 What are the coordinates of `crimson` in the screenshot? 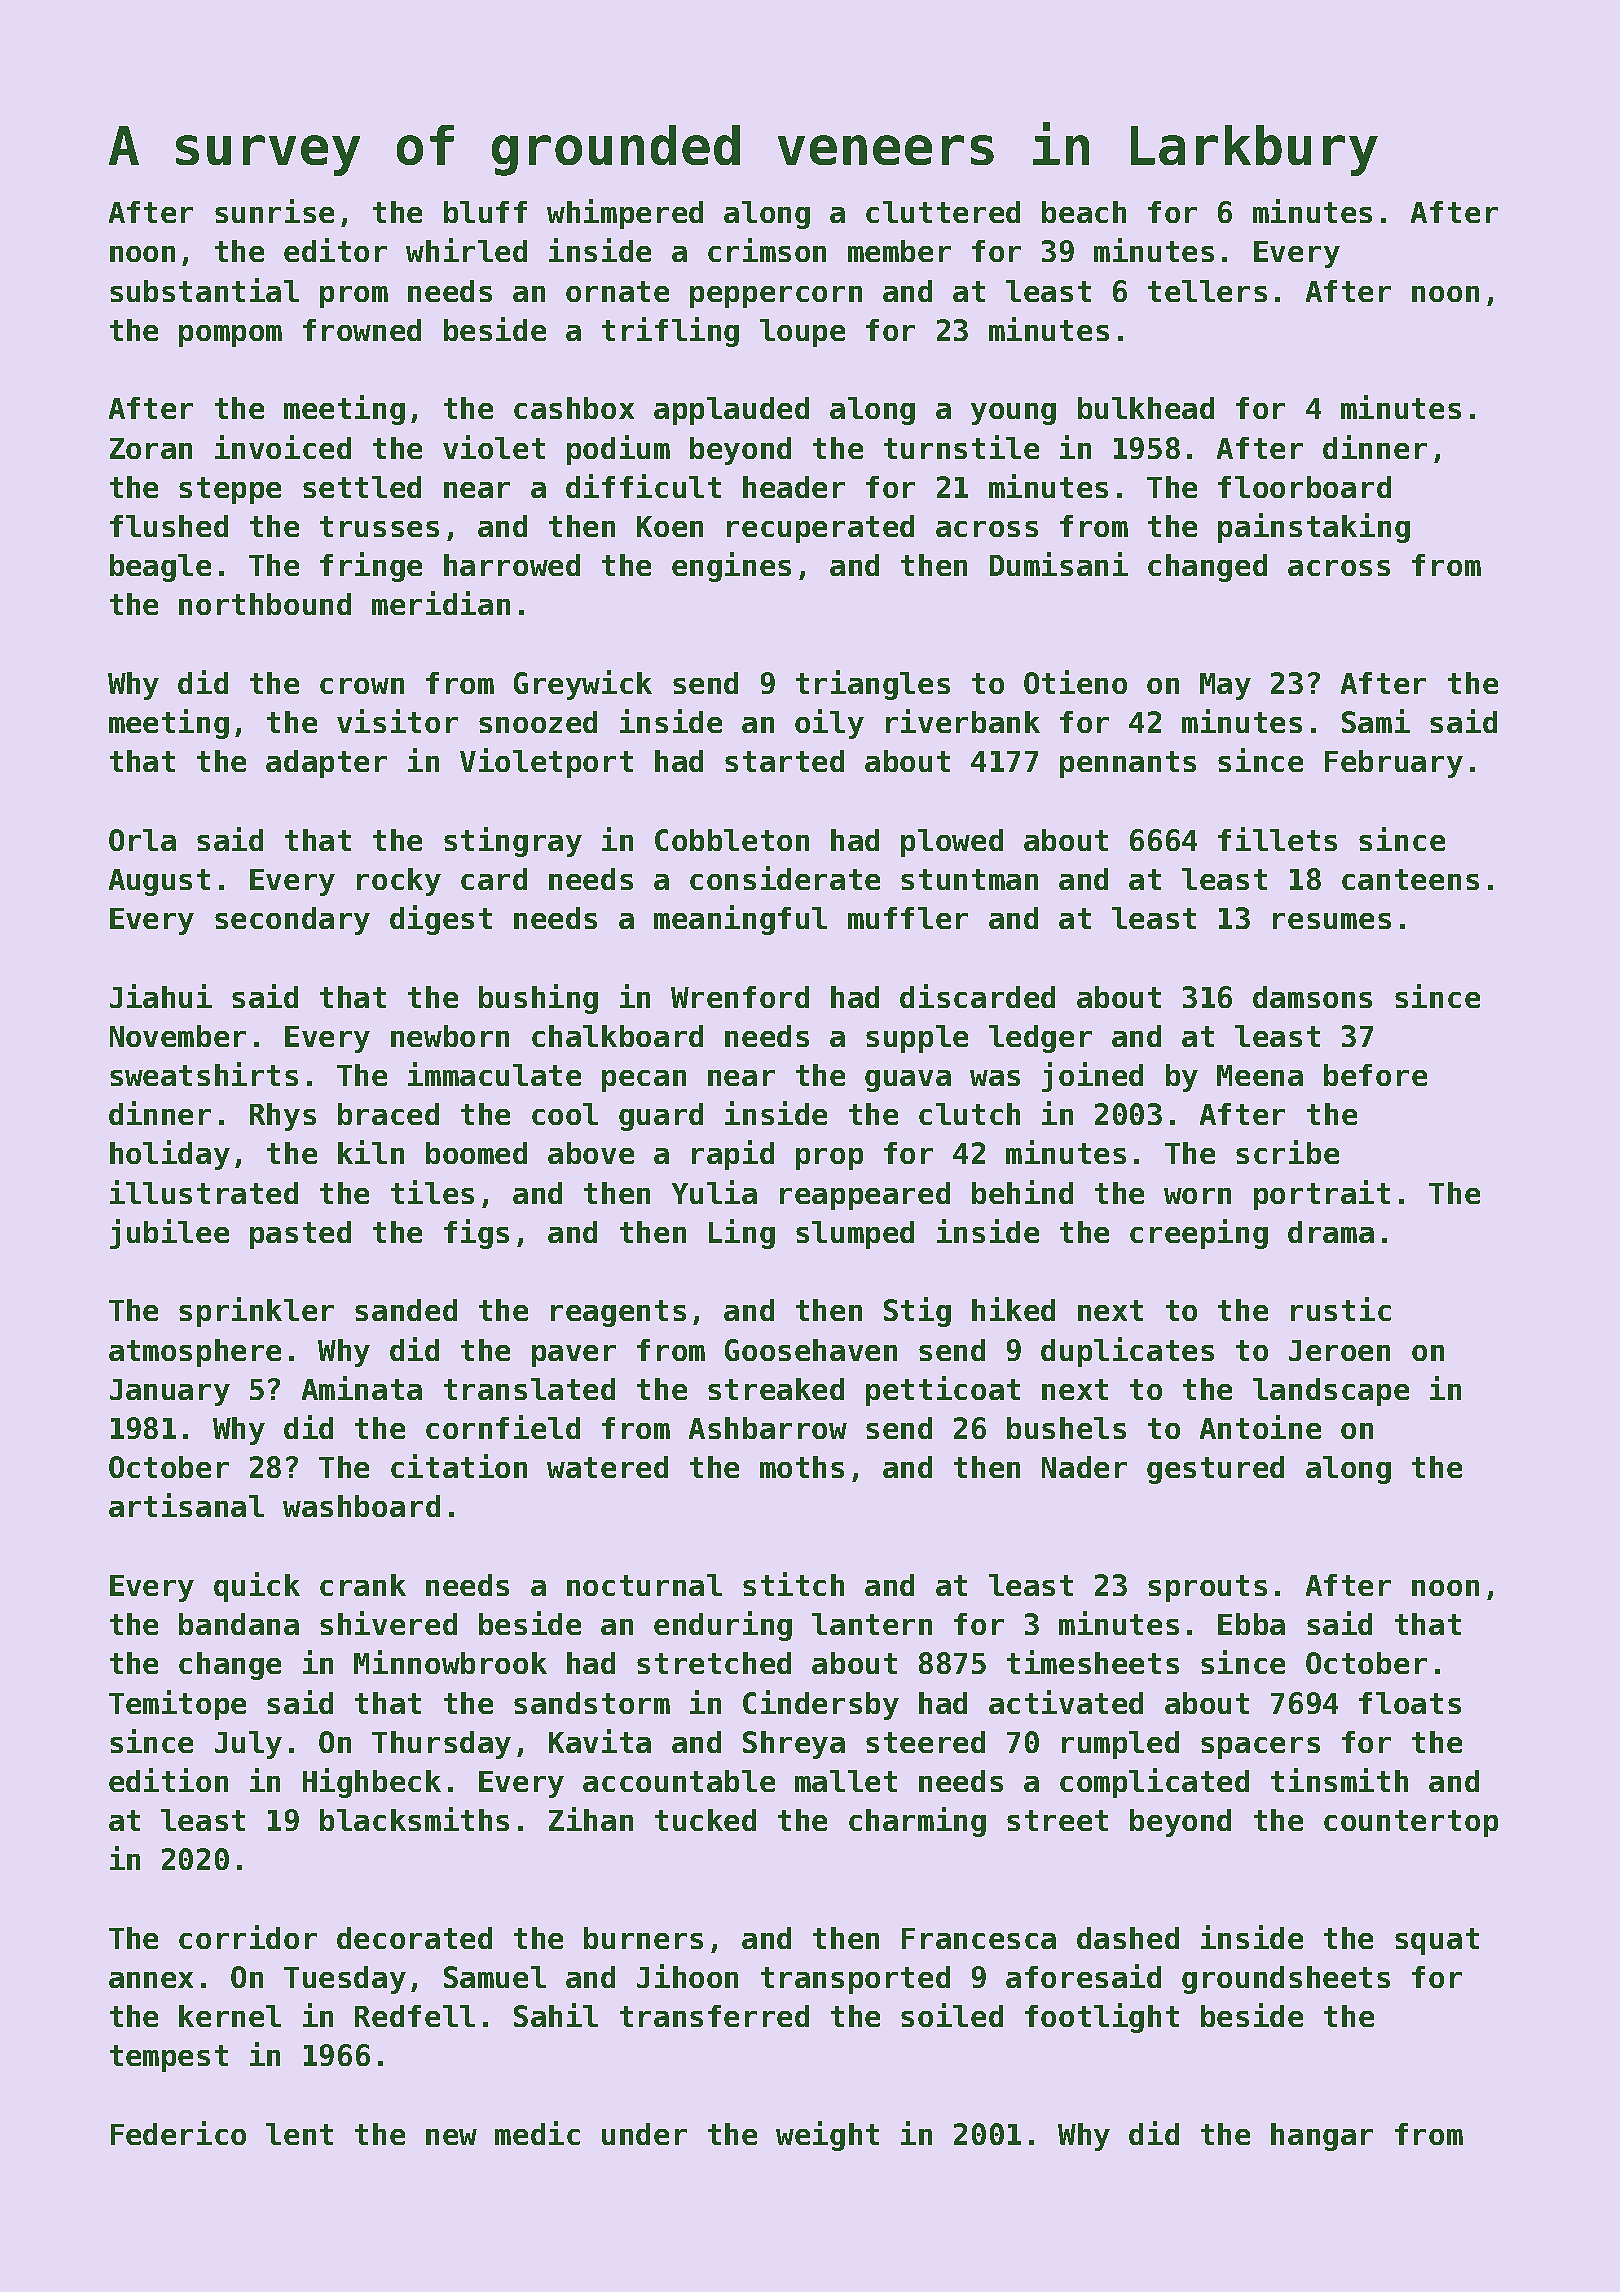 It's located at (767, 250).
